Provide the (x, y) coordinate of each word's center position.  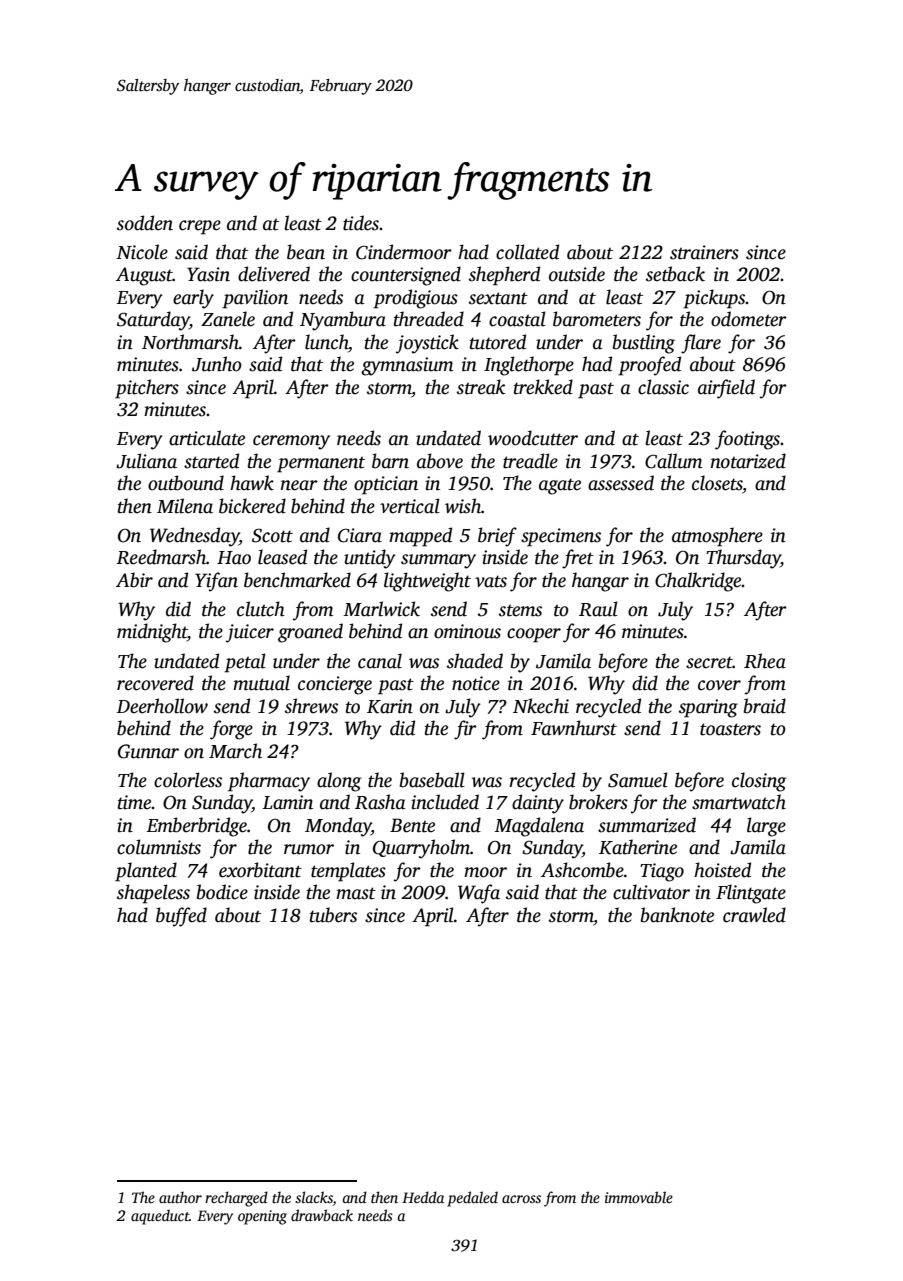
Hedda (423, 1197)
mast (356, 893)
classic (663, 387)
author (180, 1197)
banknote (677, 915)
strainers (704, 252)
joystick (427, 344)
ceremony (291, 442)
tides (361, 223)
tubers (333, 915)
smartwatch (739, 802)
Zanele (228, 319)
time (135, 802)
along (339, 782)
